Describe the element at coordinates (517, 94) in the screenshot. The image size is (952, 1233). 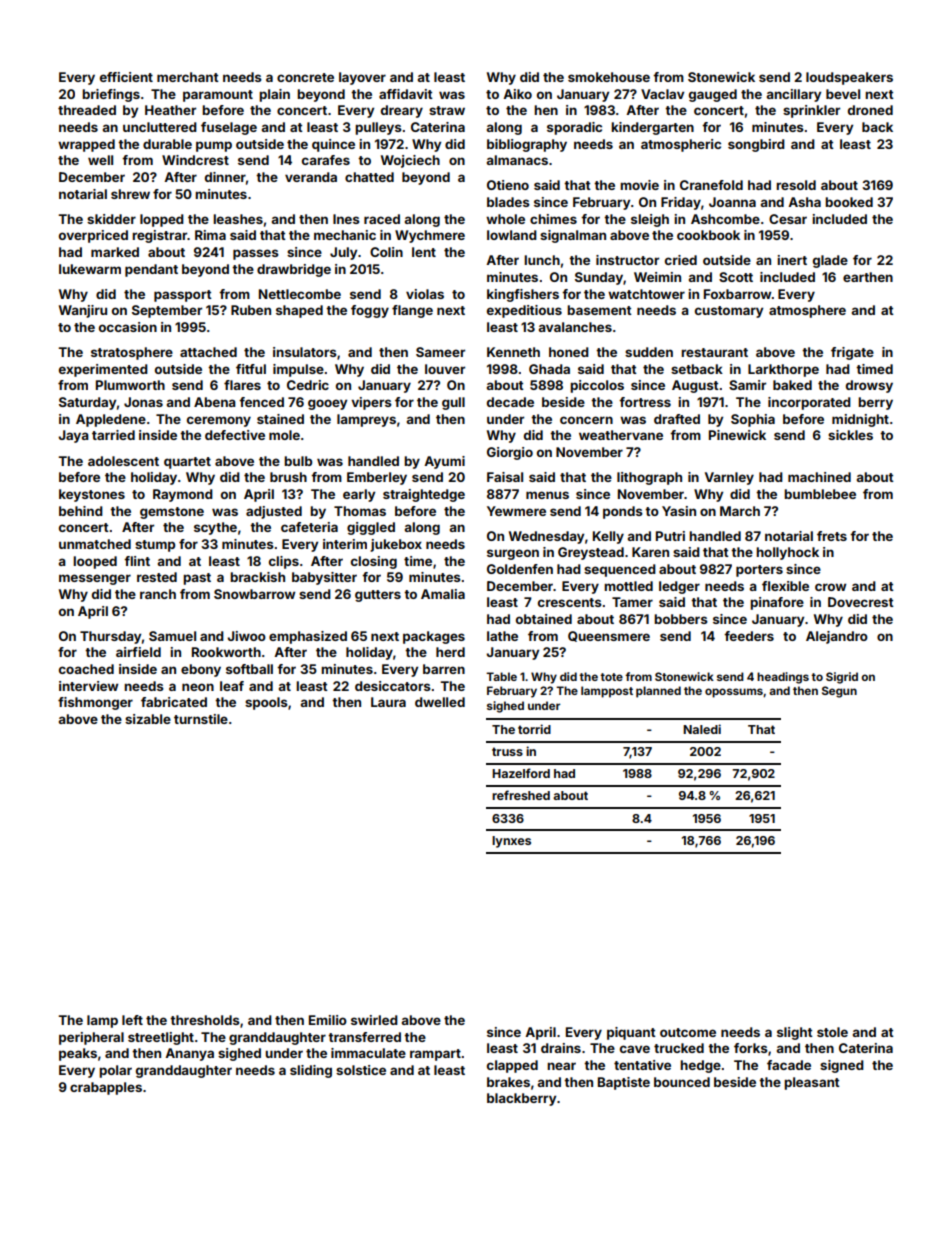
I see `Aiko` at that location.
